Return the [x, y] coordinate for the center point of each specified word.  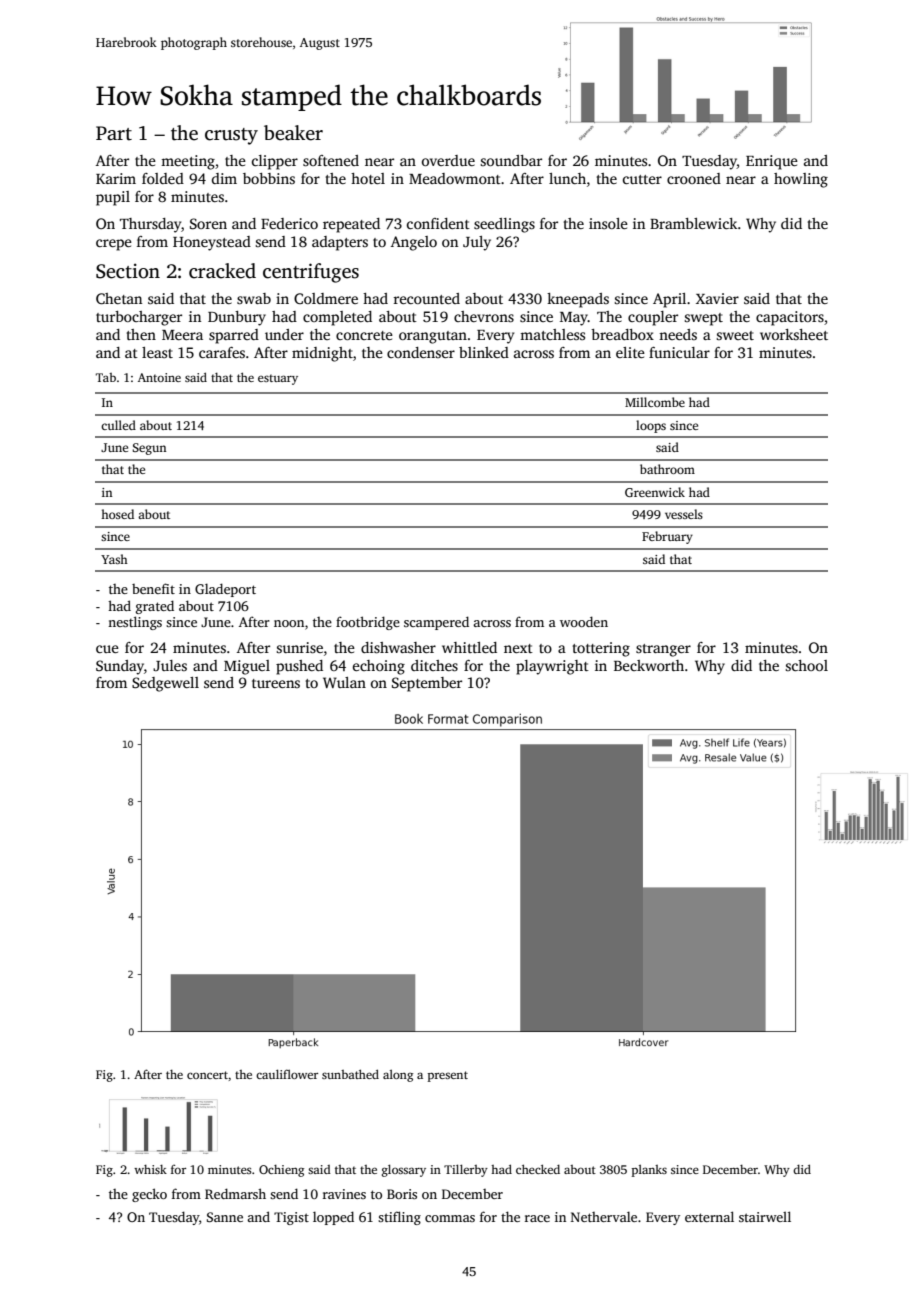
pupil [113, 198]
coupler [653, 318]
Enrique [772, 162]
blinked [484, 352]
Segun [149, 449]
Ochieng [281, 1171]
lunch [567, 178]
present [448, 1076]
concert [207, 1075]
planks [649, 1171]
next [518, 648]
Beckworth [649, 665]
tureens [276, 683]
